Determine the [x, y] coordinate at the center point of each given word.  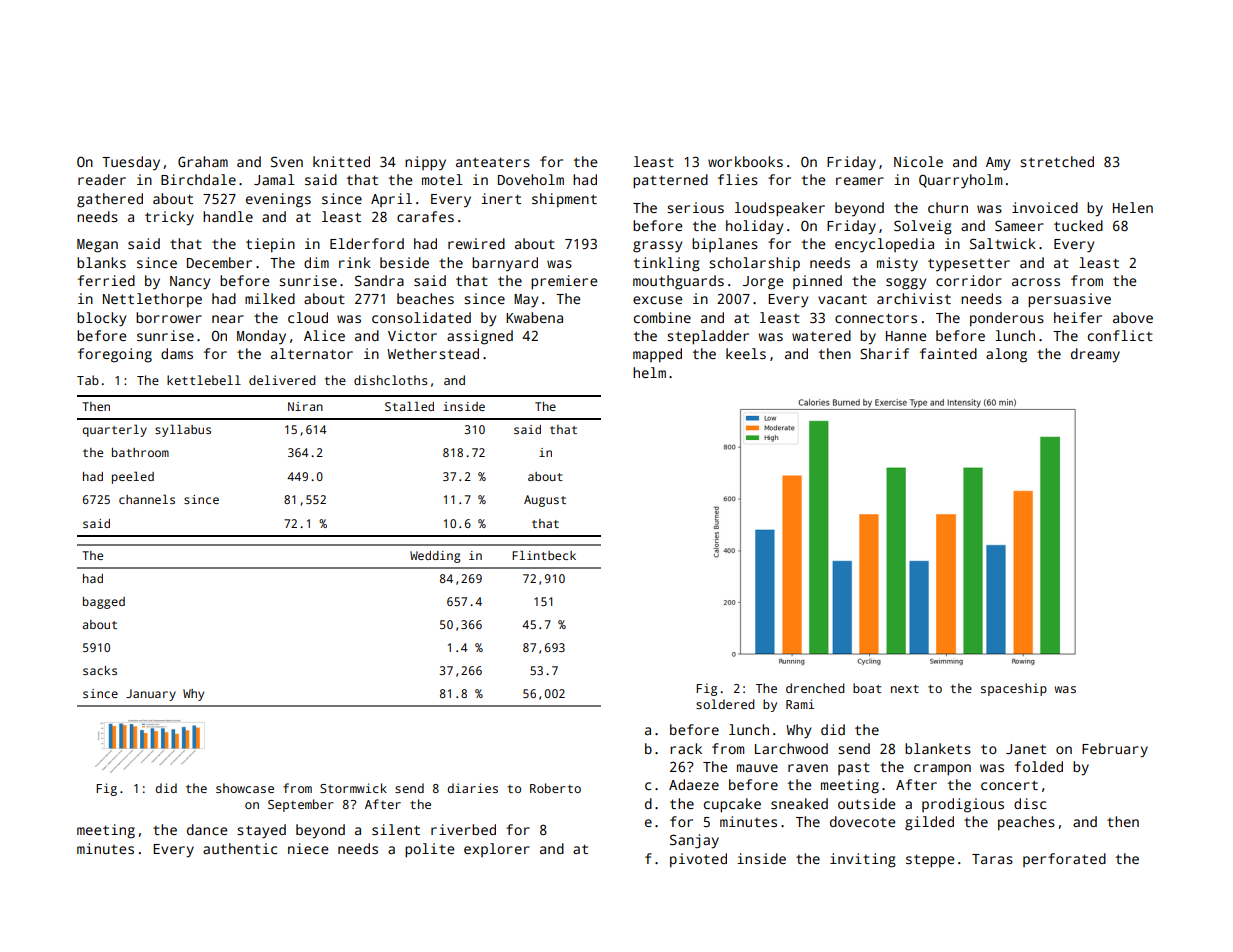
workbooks [745, 161]
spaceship [1014, 689]
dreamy [1095, 355]
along [1006, 355]
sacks [100, 670]
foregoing [115, 355]
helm [649, 372]
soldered [725, 704]
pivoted [698, 860]
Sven [287, 161]
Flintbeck [544, 555]
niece [308, 848]
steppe [930, 861]
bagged [104, 603]
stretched [1057, 161]
